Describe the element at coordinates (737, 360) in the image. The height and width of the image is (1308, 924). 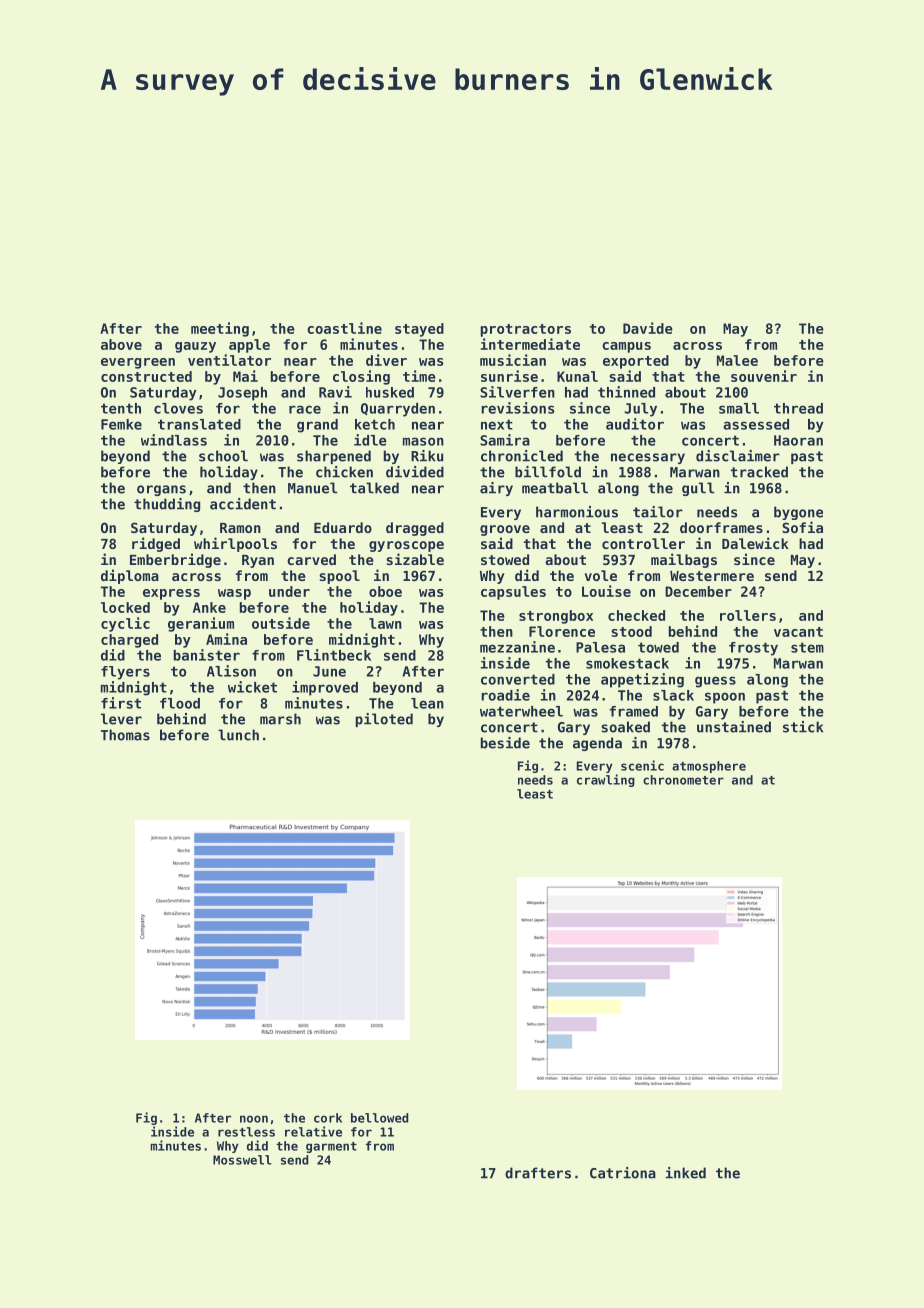
I see `Malee` at that location.
